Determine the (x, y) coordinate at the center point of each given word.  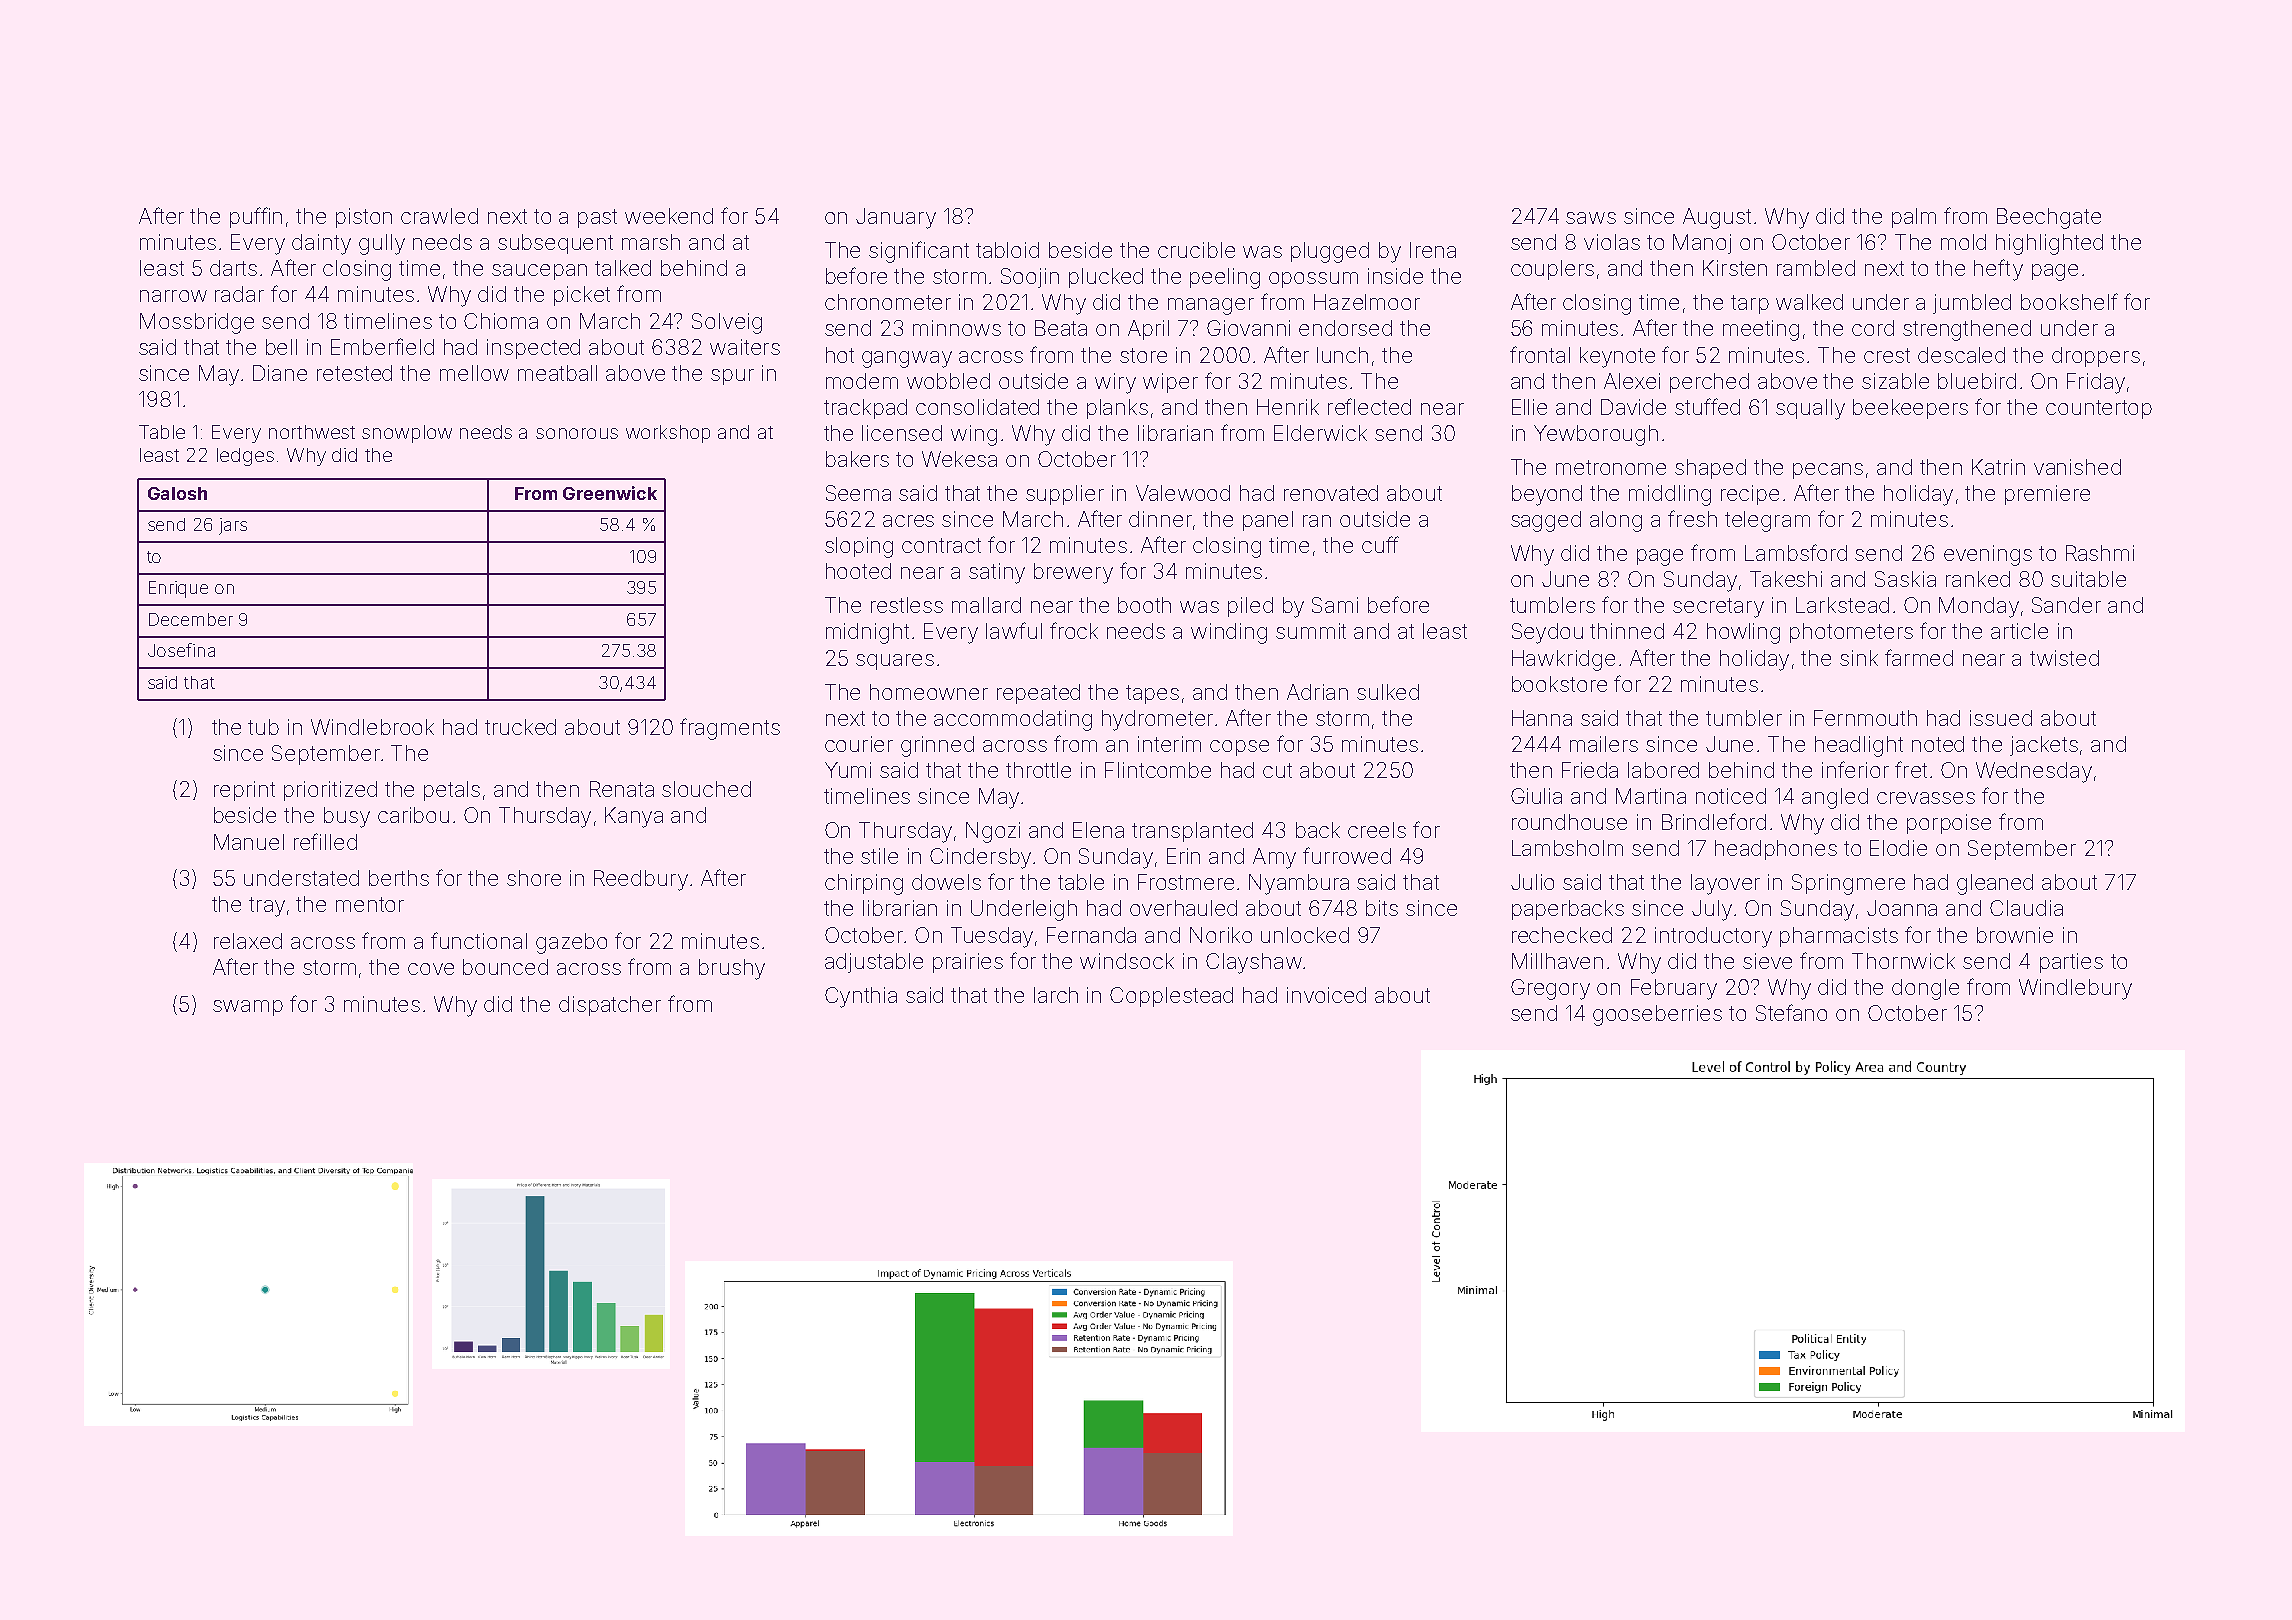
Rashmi (2100, 553)
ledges (245, 457)
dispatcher (610, 1006)
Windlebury (2075, 989)
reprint (244, 791)
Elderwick (1320, 433)
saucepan (539, 272)
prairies (968, 963)
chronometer (888, 302)
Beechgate (2049, 218)
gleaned (1995, 884)
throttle (1038, 770)
